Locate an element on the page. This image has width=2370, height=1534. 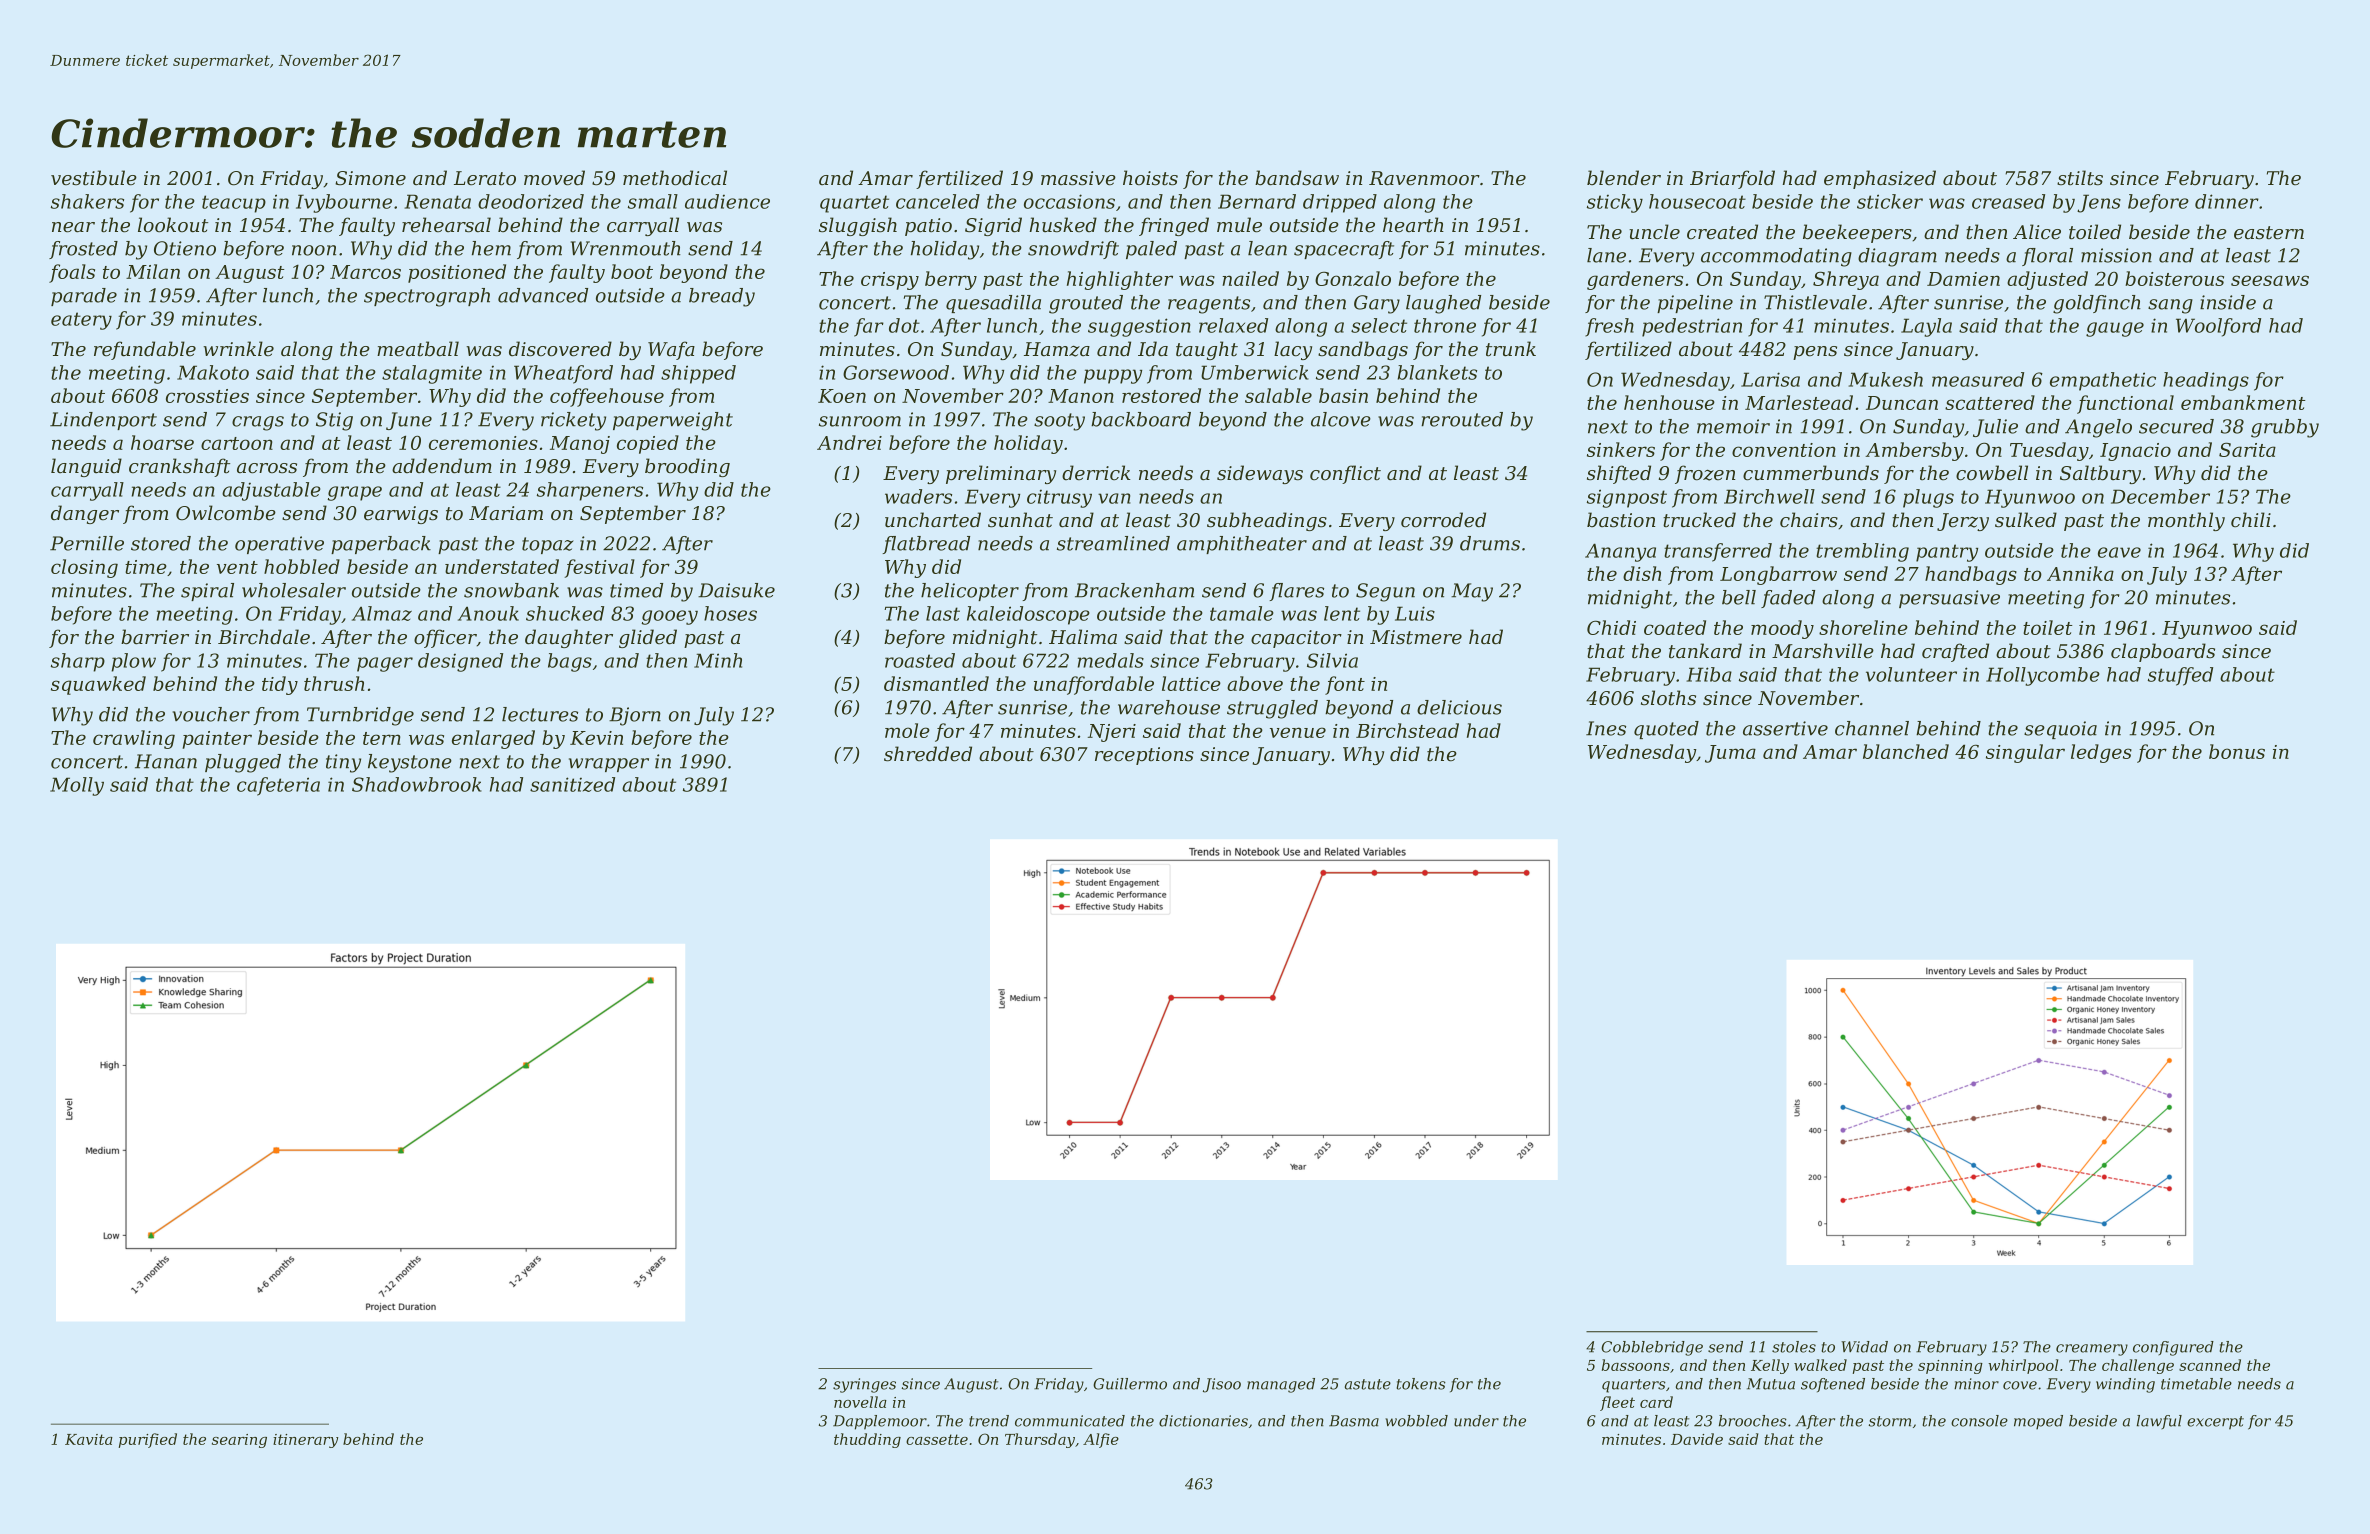
itinerary is located at coordinates (305, 1441).
